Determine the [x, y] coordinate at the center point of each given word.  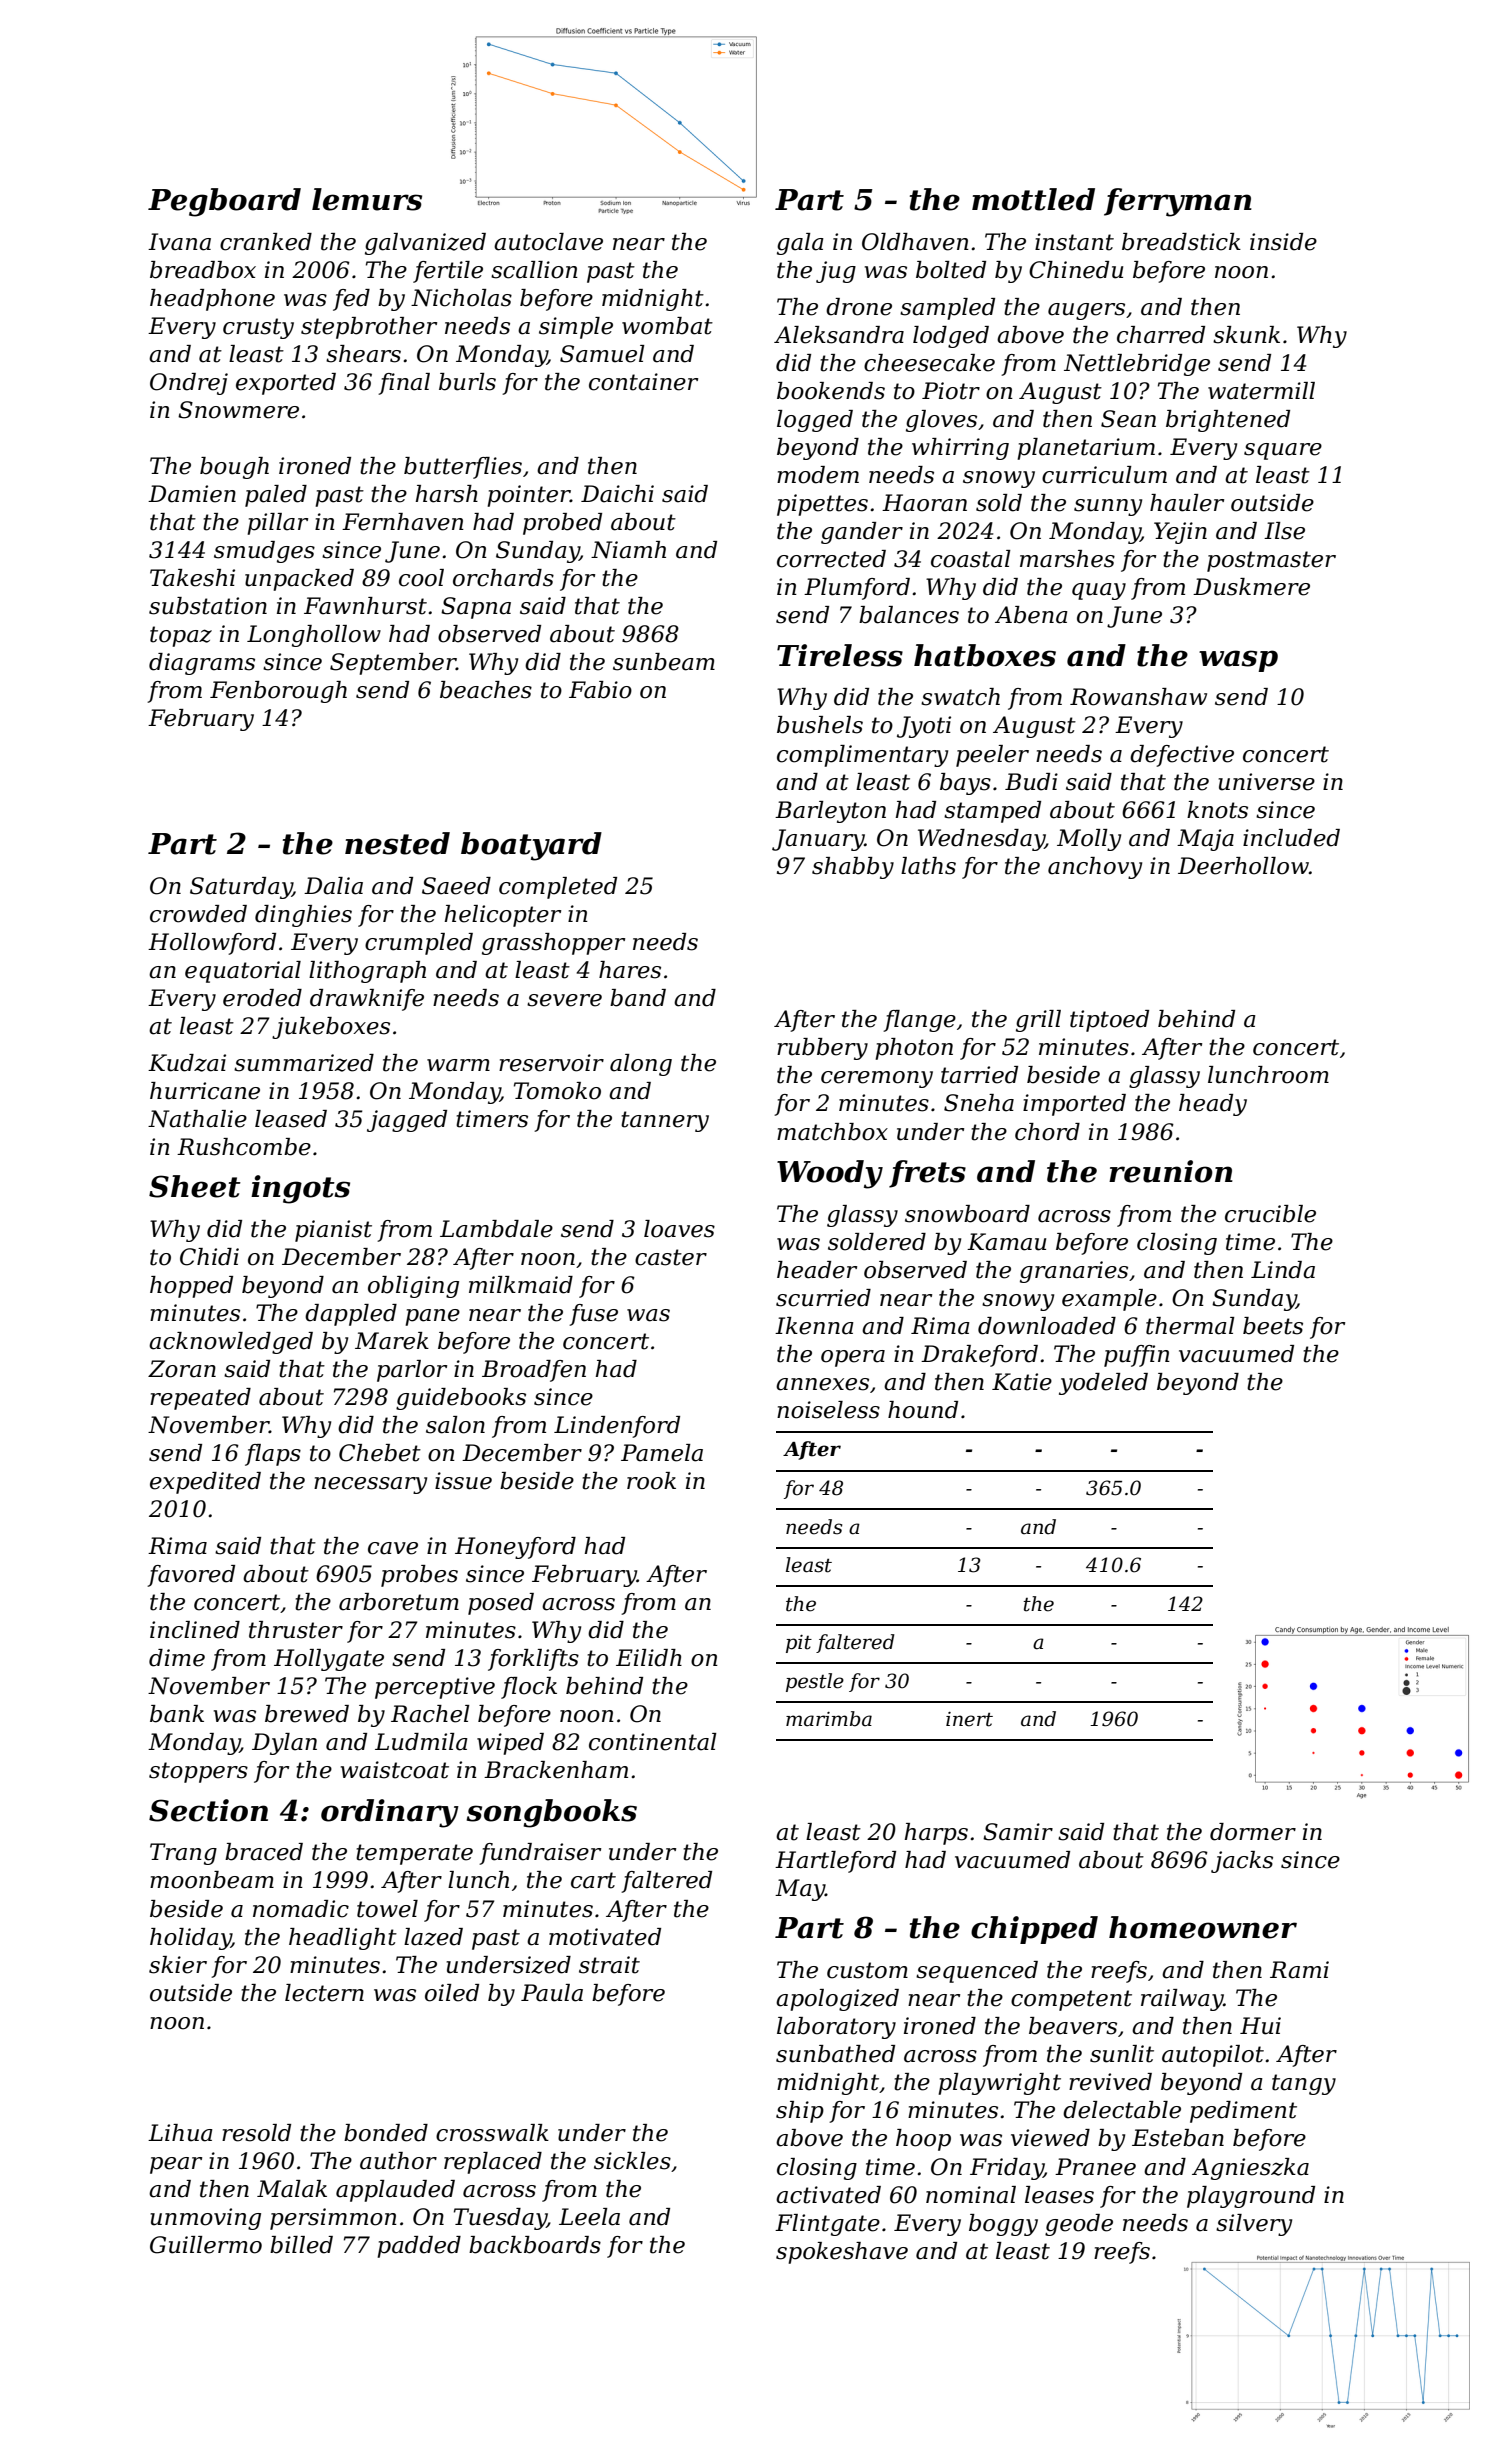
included [1291, 838]
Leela [589, 2217]
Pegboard [224, 202]
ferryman [1178, 202]
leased [291, 1119]
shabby [853, 868]
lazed [433, 1937]
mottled [1033, 199]
